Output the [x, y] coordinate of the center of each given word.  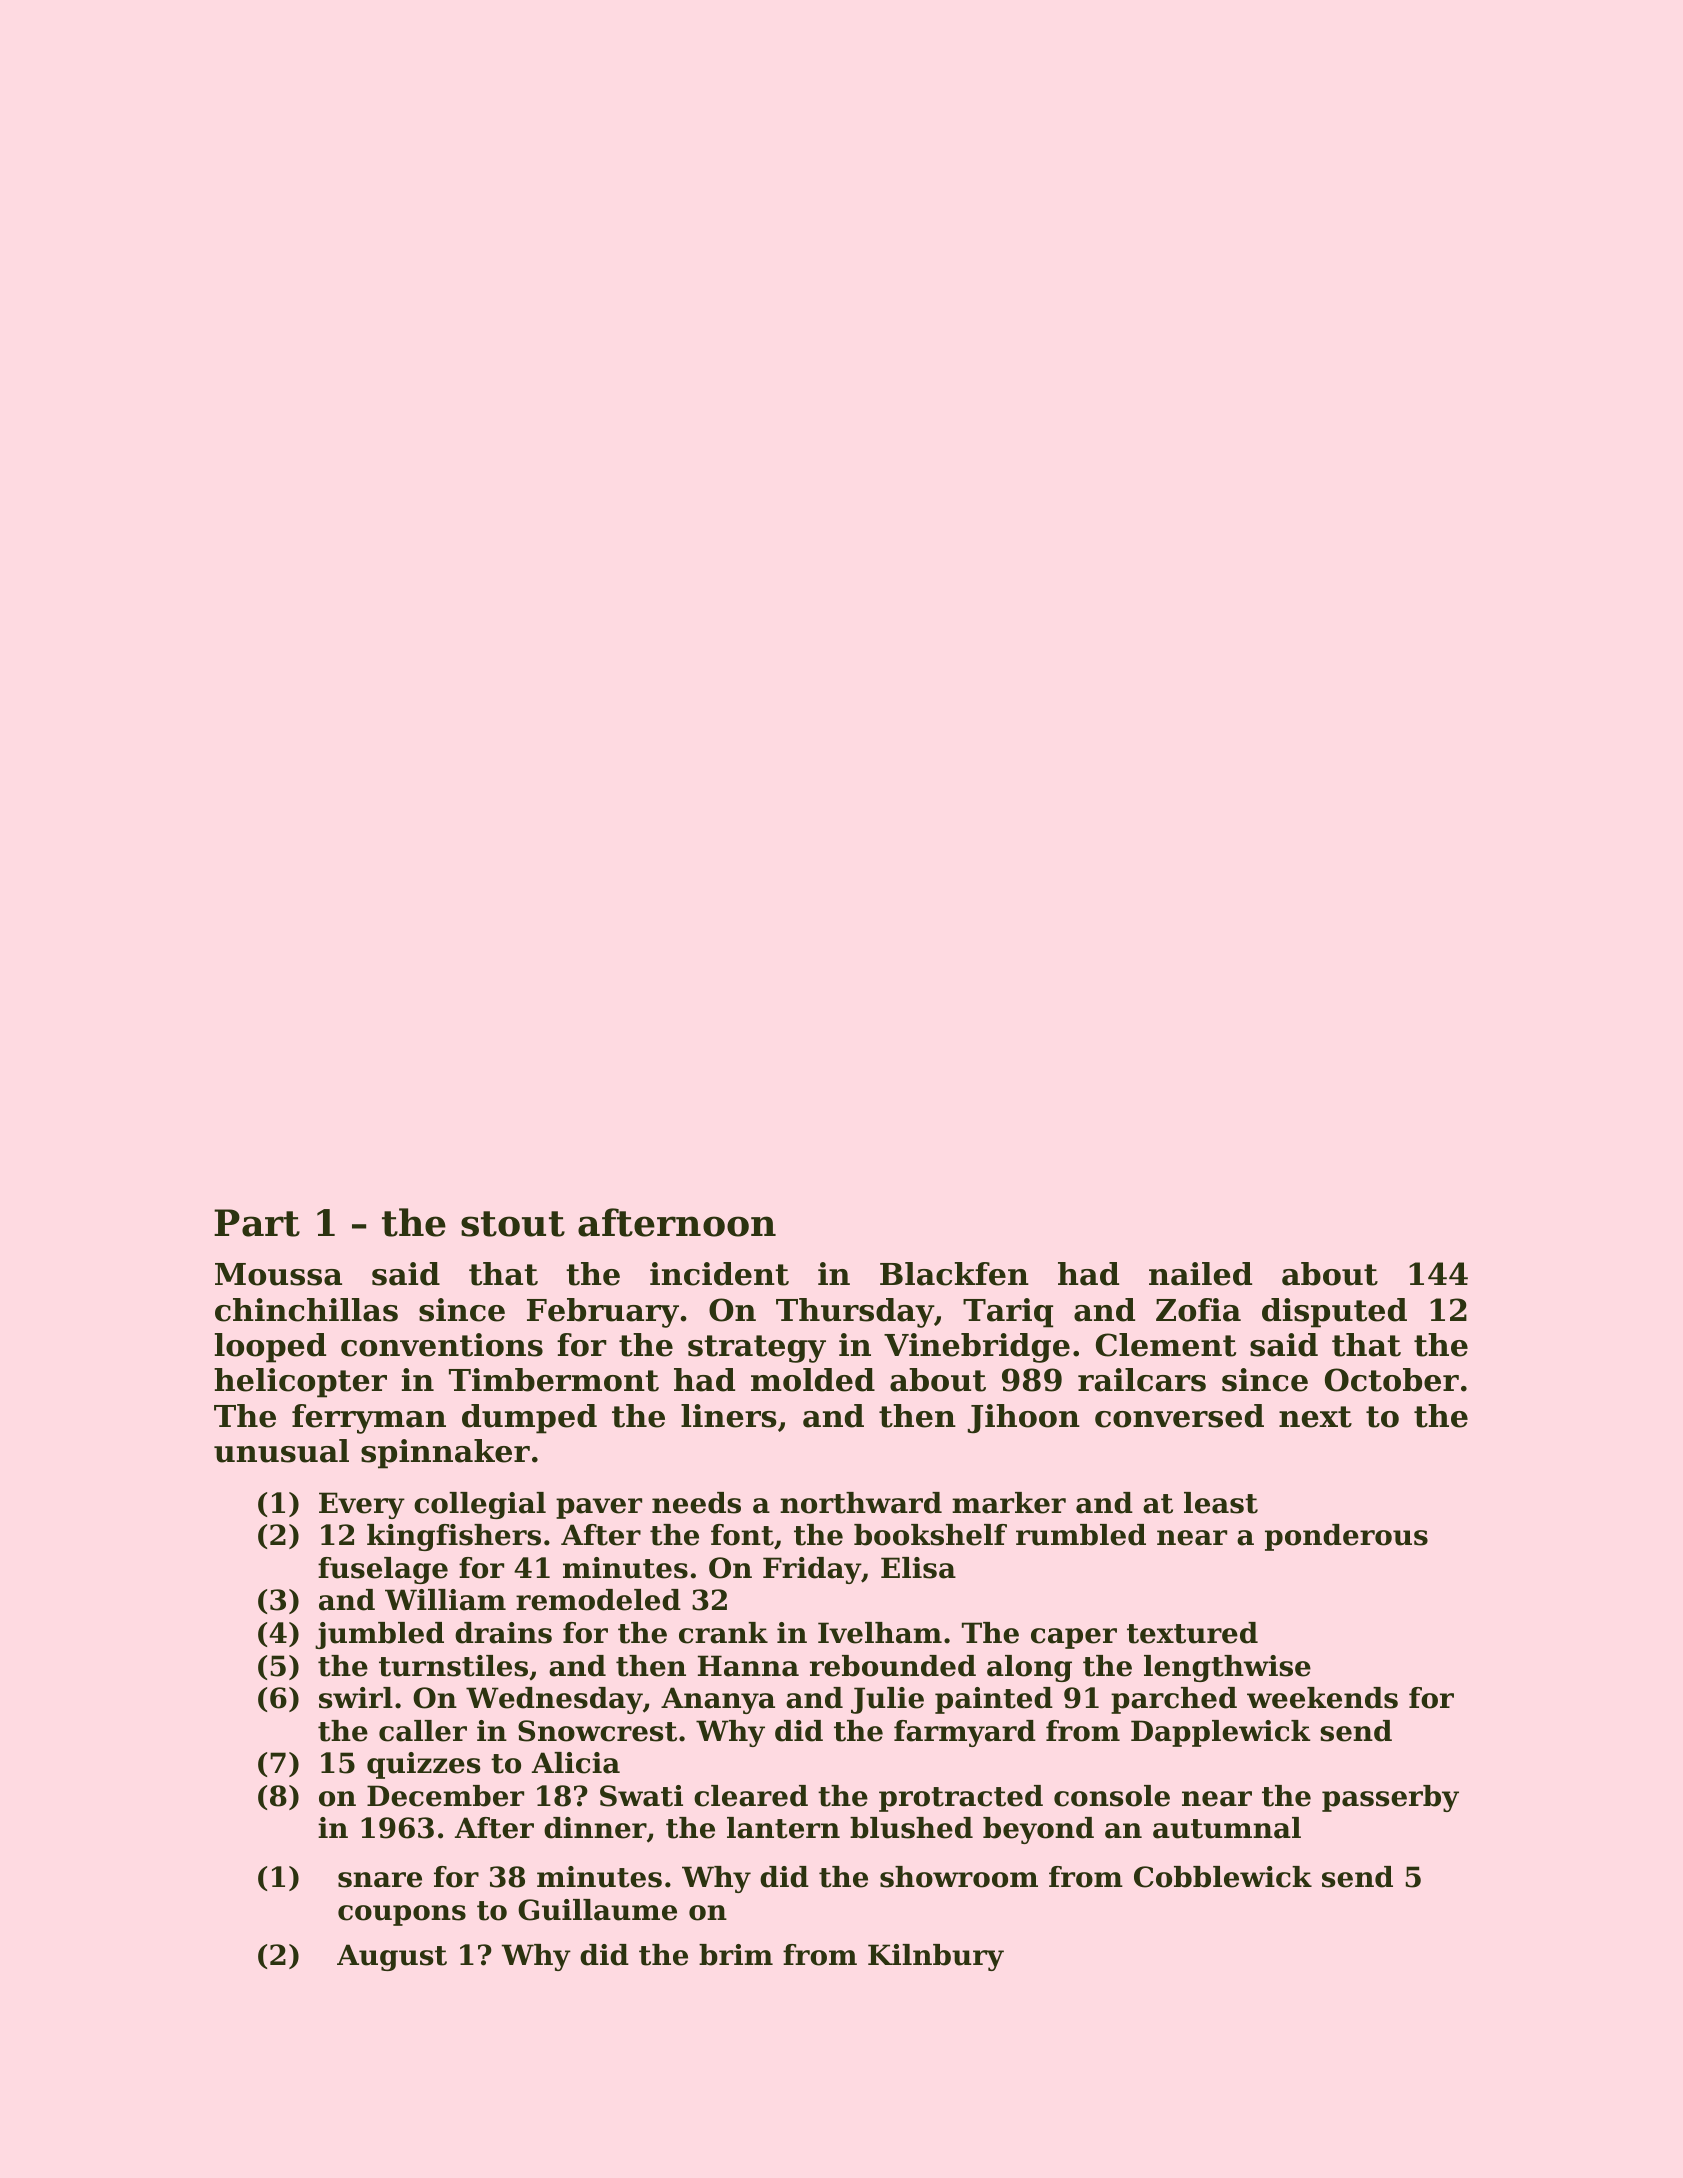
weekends [1322, 1698]
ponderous [1346, 1537]
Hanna [748, 1666]
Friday [812, 1570]
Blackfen [954, 1274]
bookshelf [930, 1535]
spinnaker [445, 1454]
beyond [1038, 1830]
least [1221, 1503]
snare [380, 1880]
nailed [1200, 1274]
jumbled [379, 1635]
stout [513, 1224]
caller [423, 1731]
